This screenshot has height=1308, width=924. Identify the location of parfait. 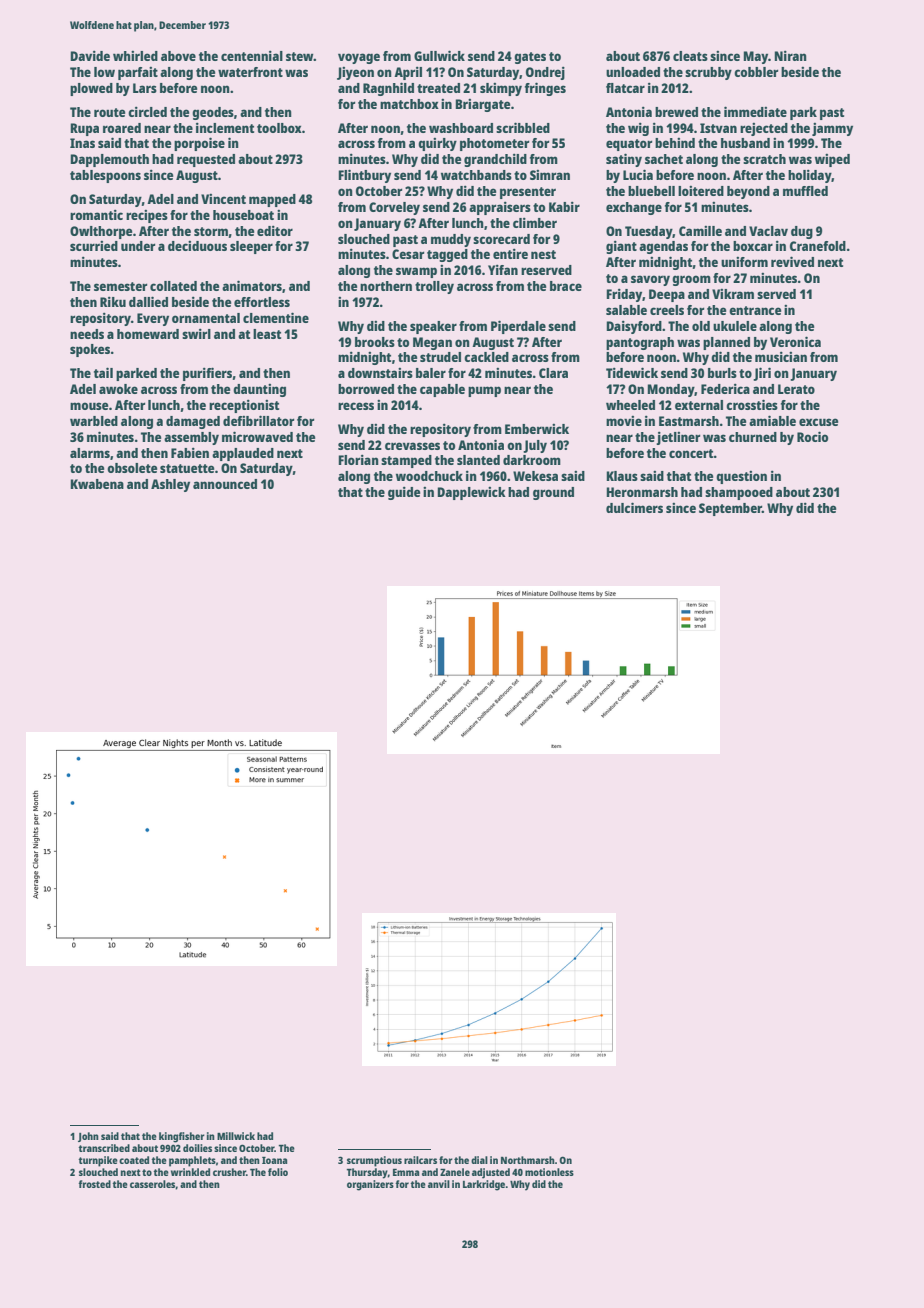
(138, 73).
